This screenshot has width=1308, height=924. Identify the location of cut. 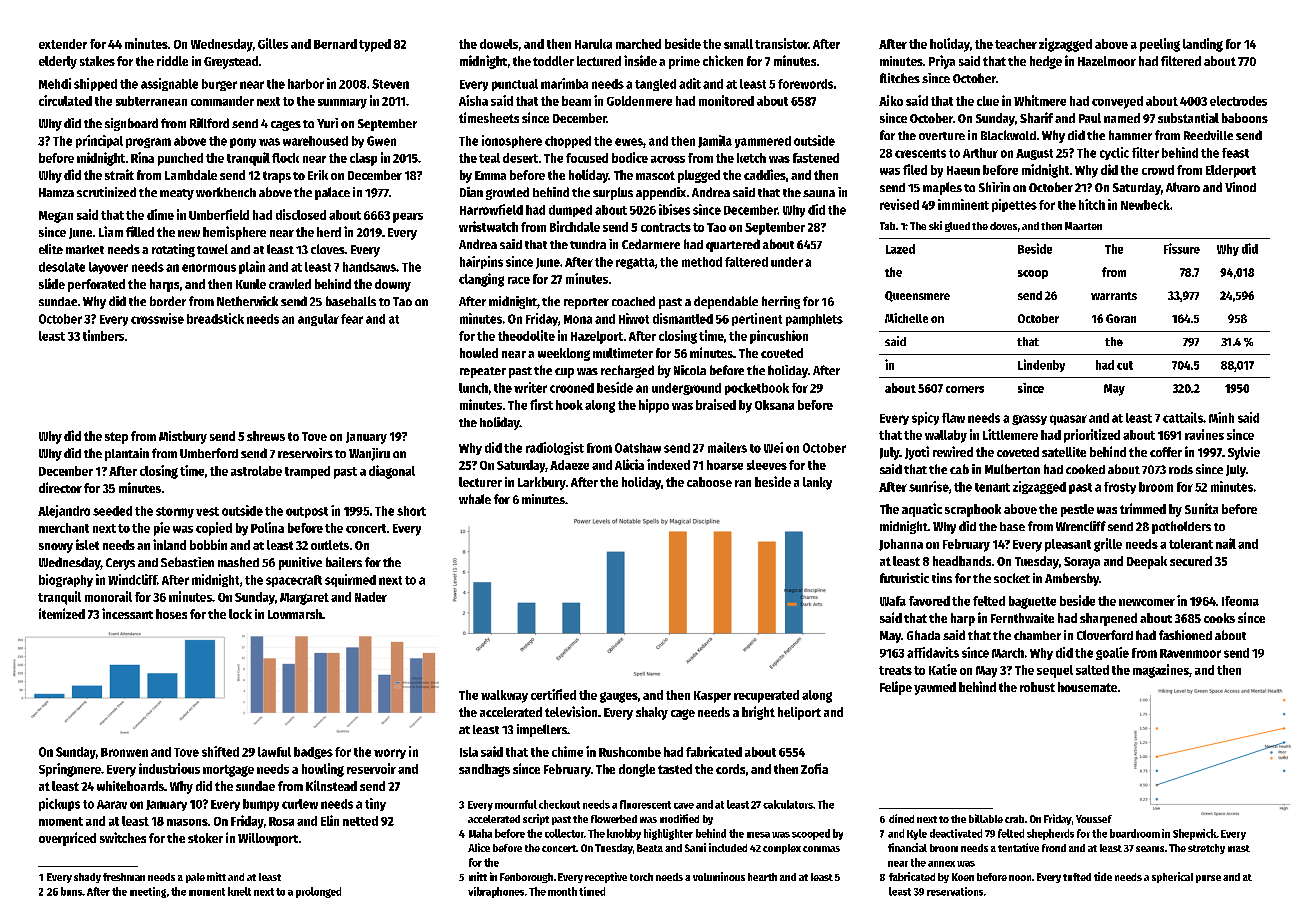
(1125, 365).
